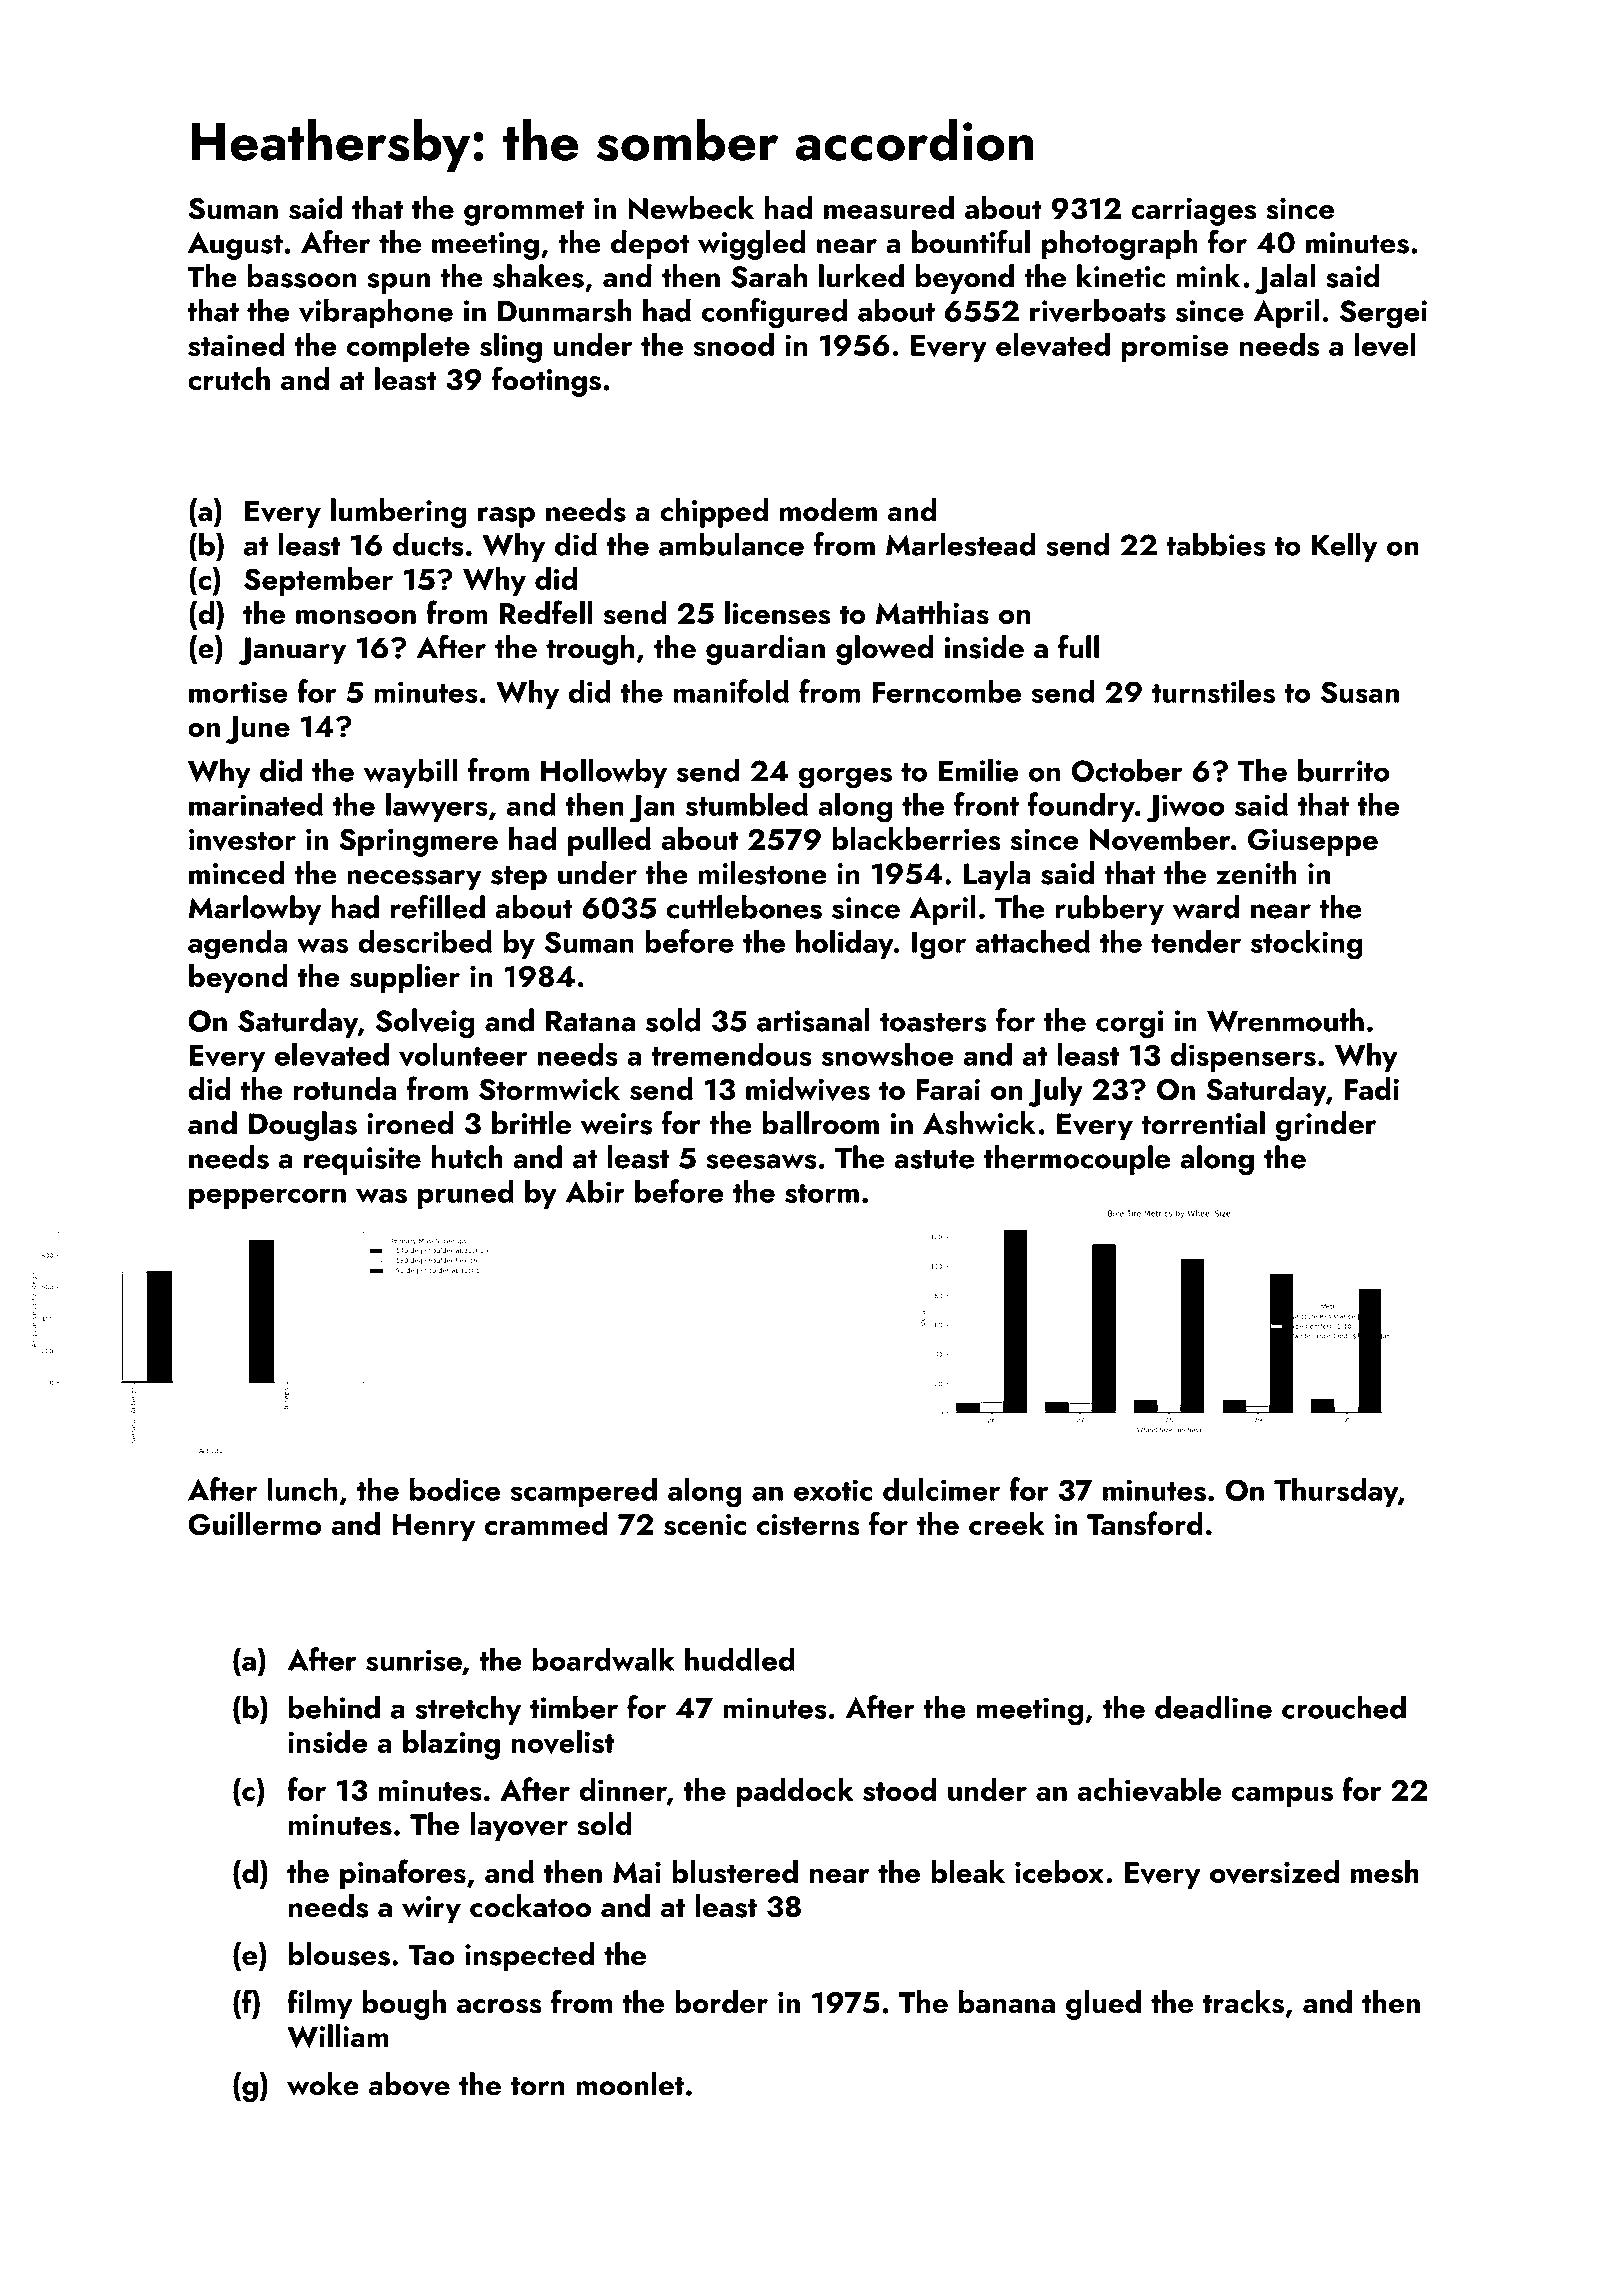 This screenshot has height=2292, width=1620. What do you see at coordinates (1145, 1523) in the screenshot?
I see `Tansford` at bounding box center [1145, 1523].
